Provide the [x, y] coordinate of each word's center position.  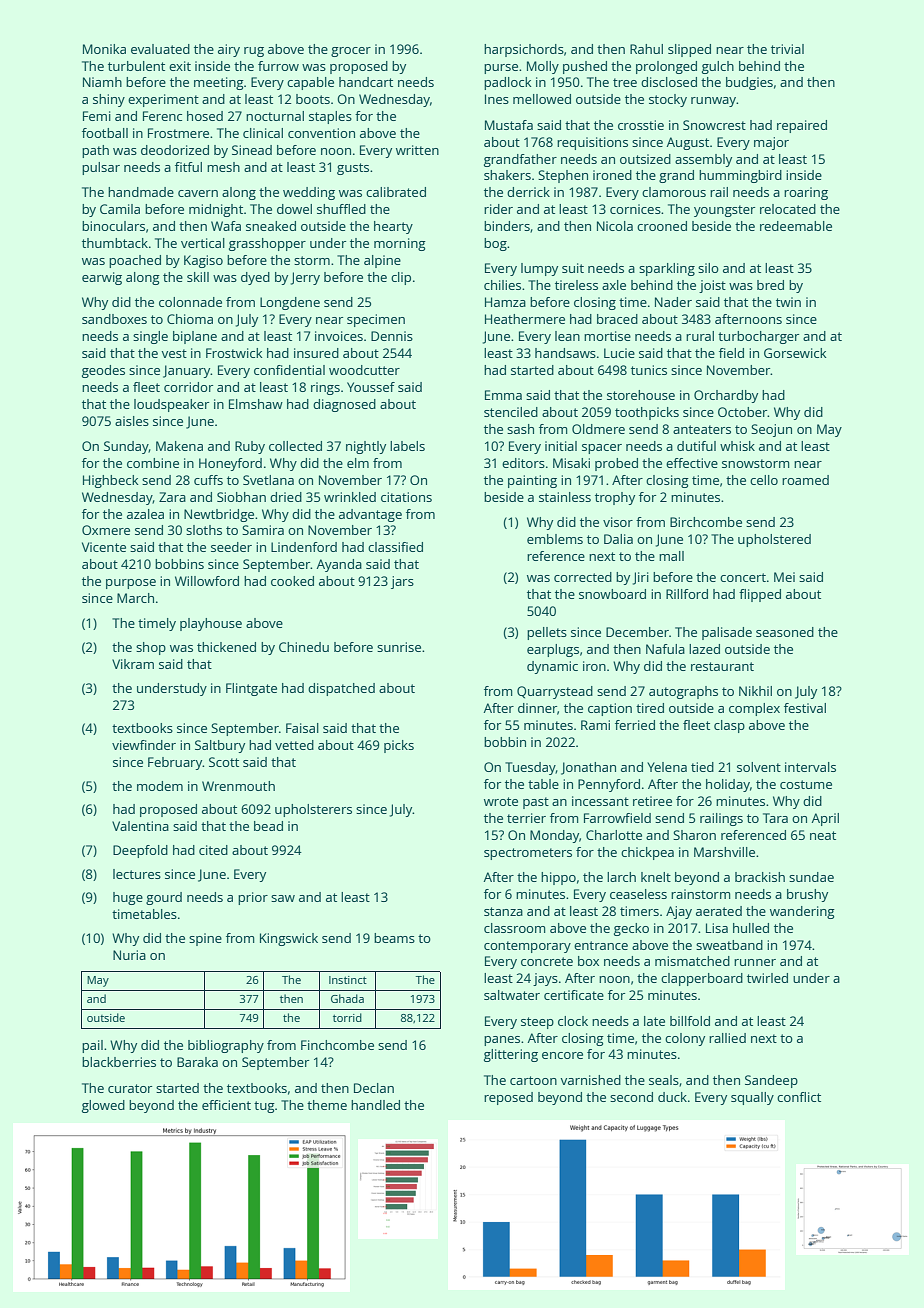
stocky [668, 100]
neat [823, 835]
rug [254, 52]
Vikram [133, 664]
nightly [366, 447]
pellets [547, 633]
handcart [366, 82]
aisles [132, 421]
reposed [508, 1098]
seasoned [785, 632]
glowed [103, 1106]
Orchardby [726, 396]
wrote [501, 801]
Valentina [140, 826]
